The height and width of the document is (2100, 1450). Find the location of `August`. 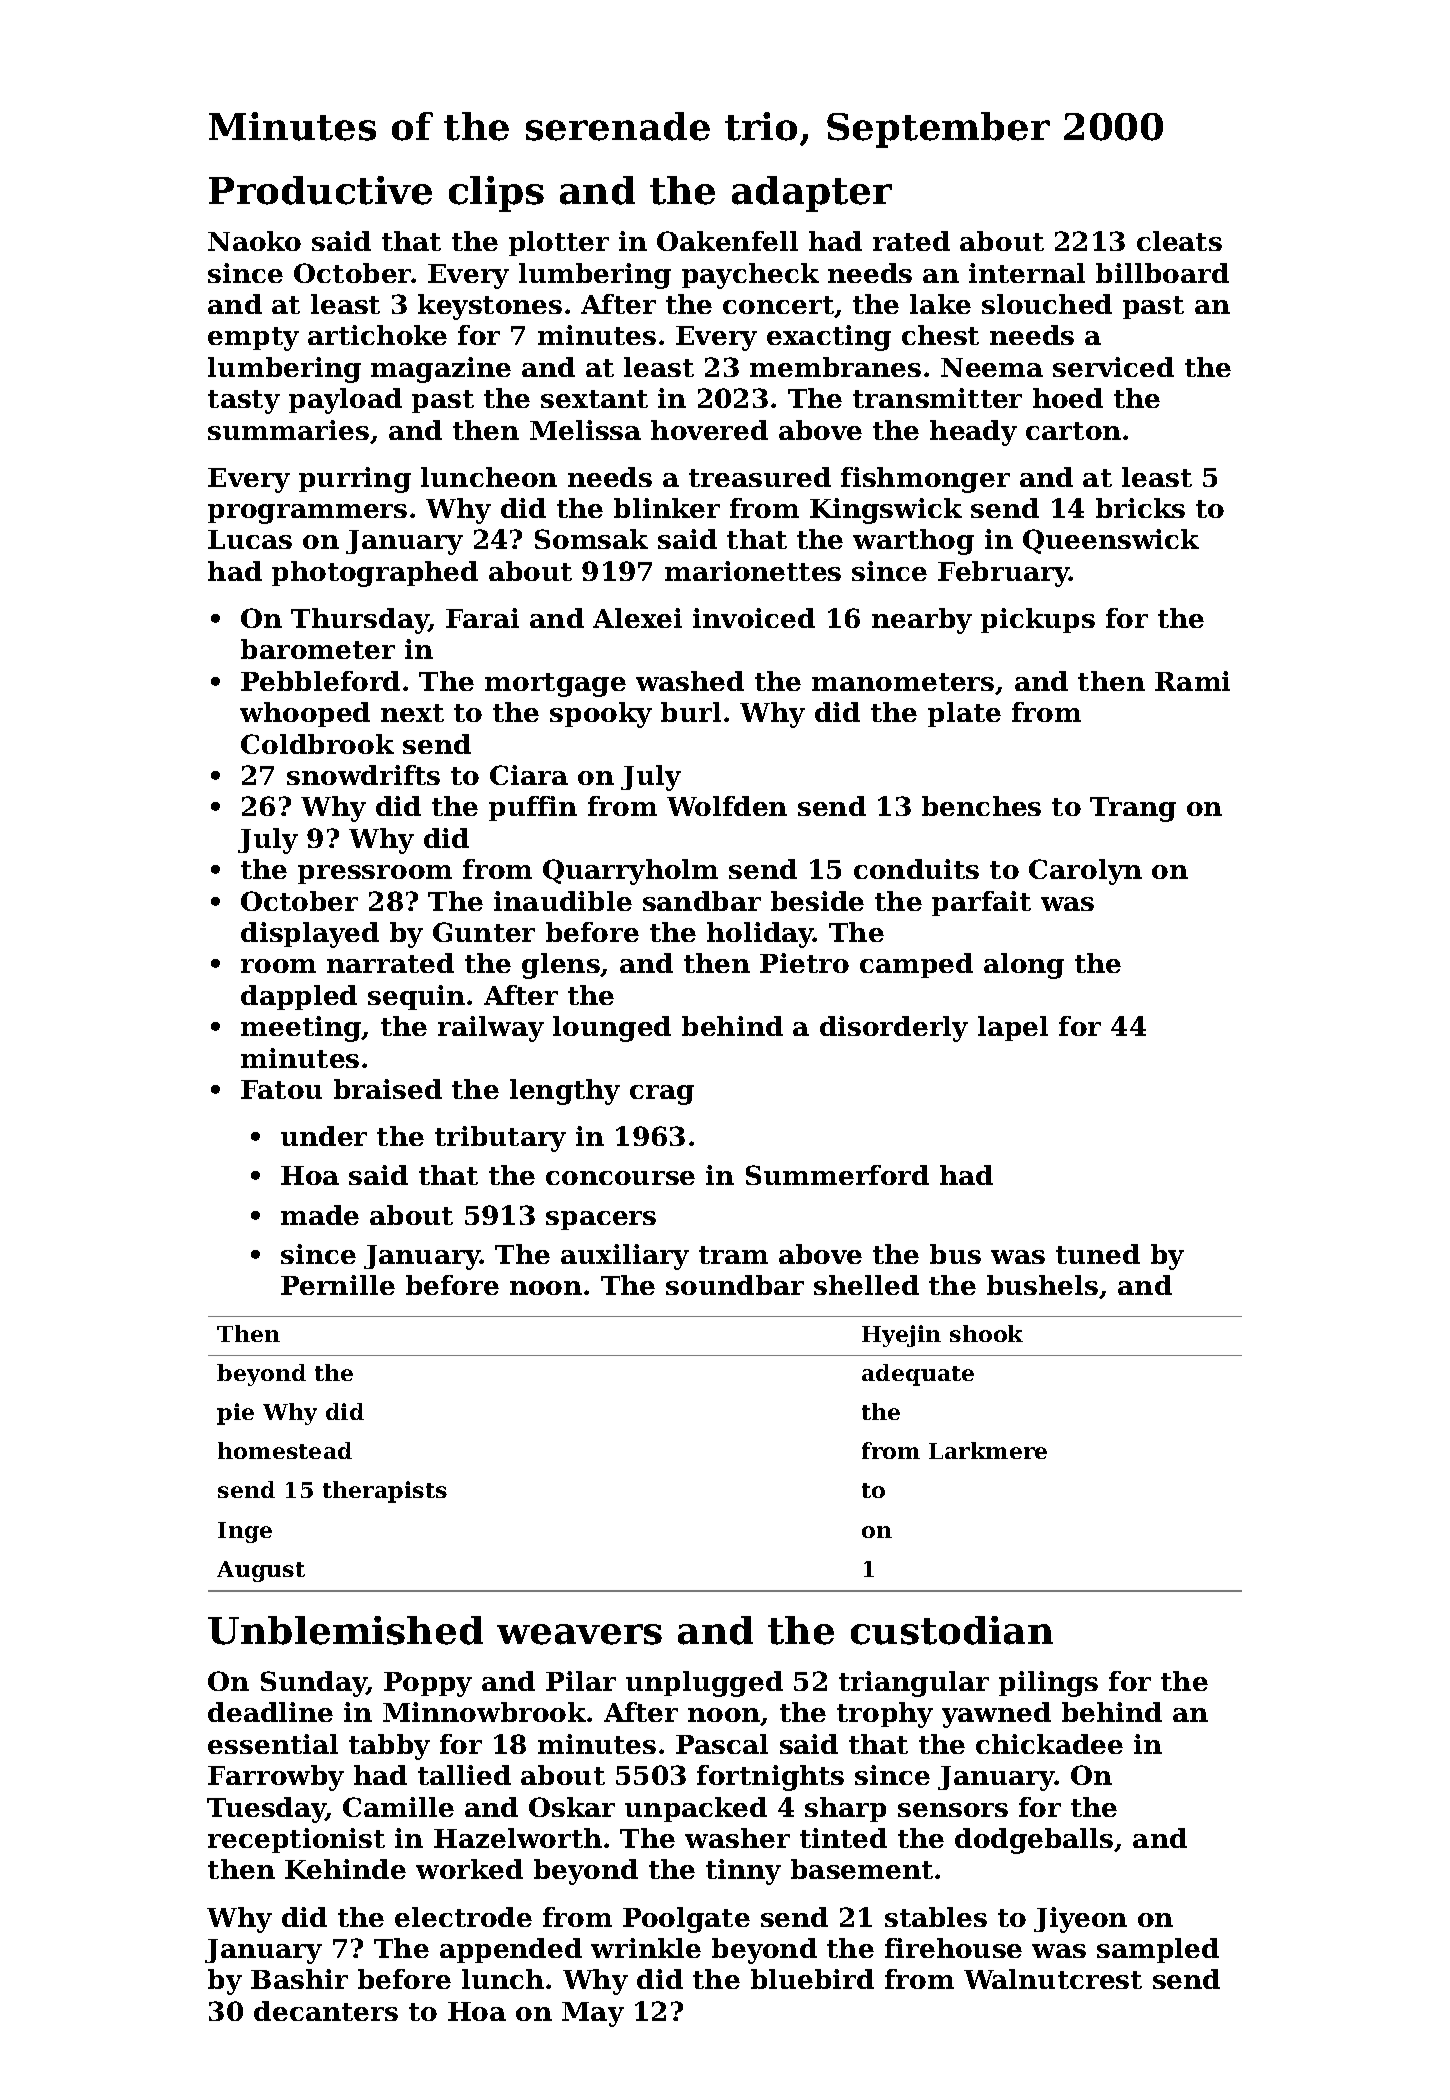

August is located at coordinates (261, 1571).
